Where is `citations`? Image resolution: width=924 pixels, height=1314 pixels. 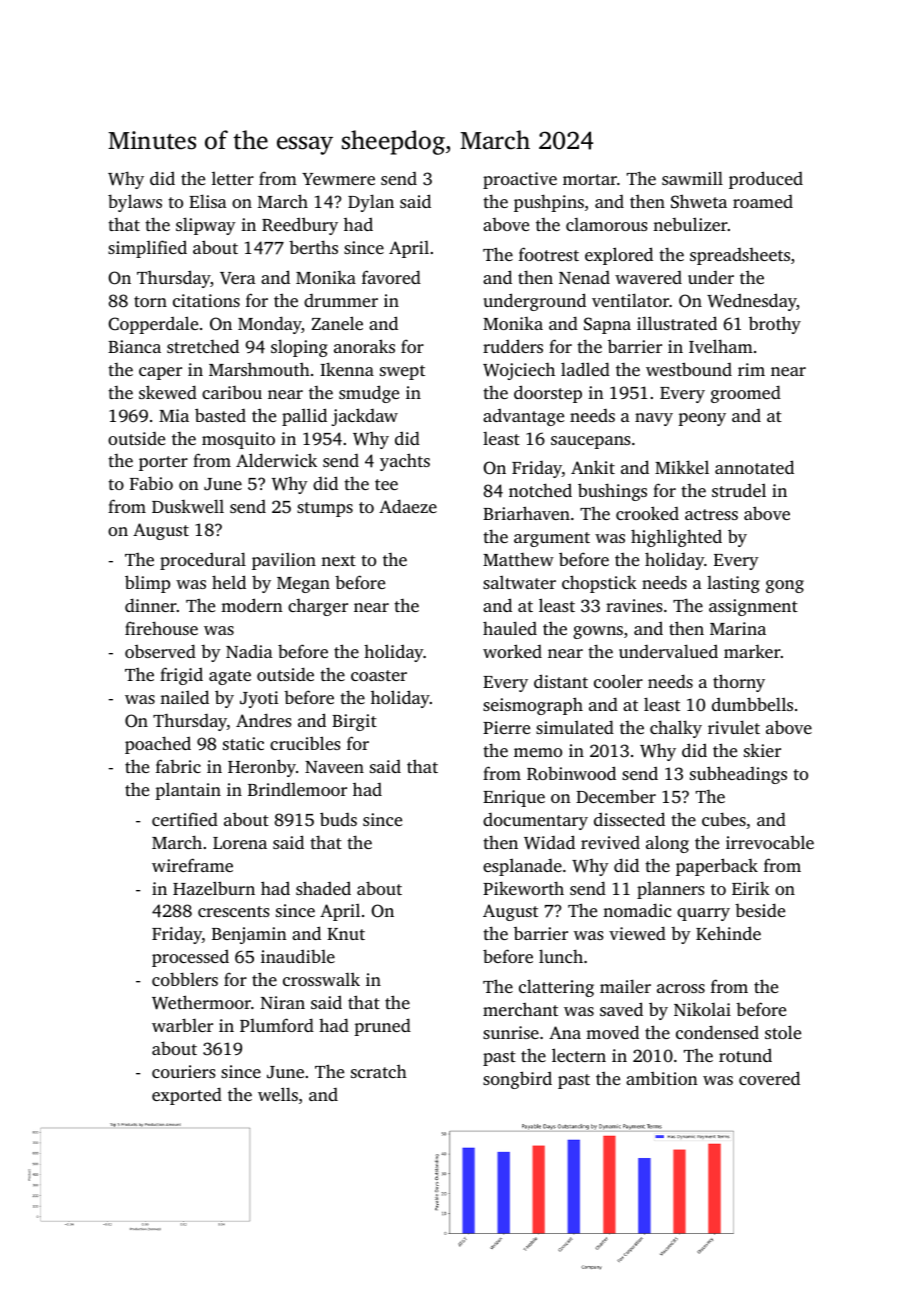 citations is located at coordinates (206, 300).
